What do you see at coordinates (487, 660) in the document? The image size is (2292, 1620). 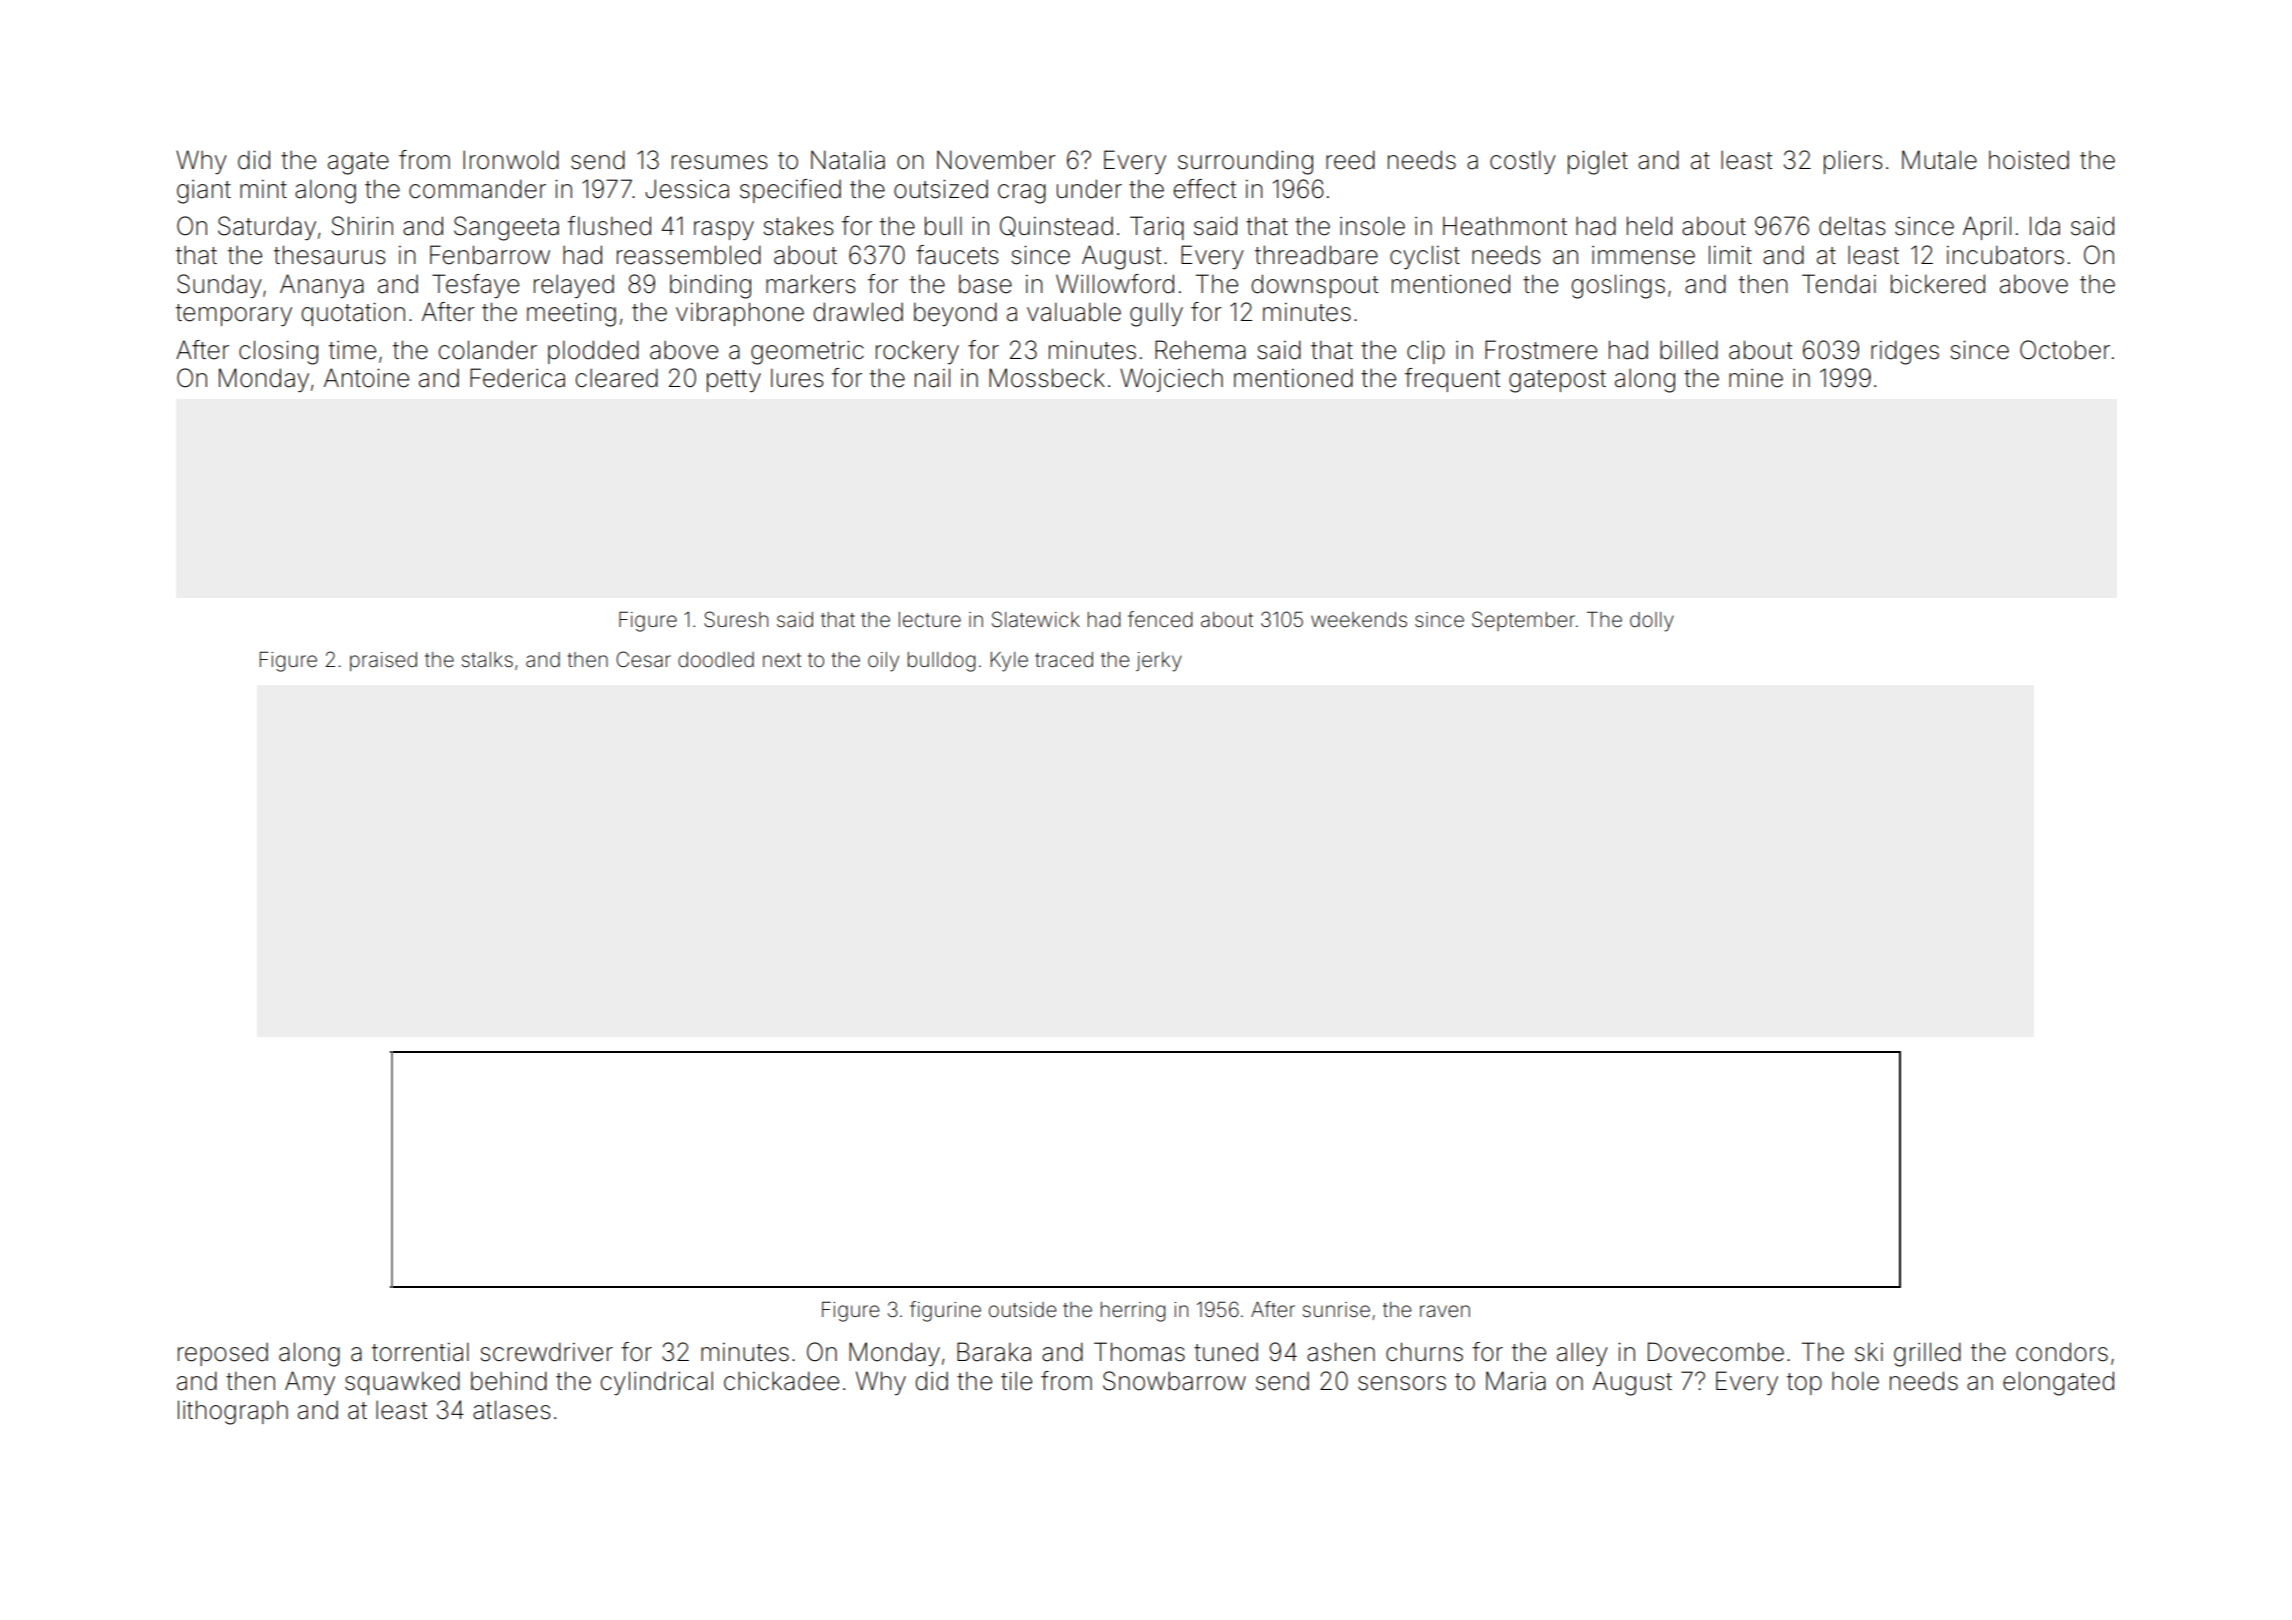 I see `stalks` at bounding box center [487, 660].
